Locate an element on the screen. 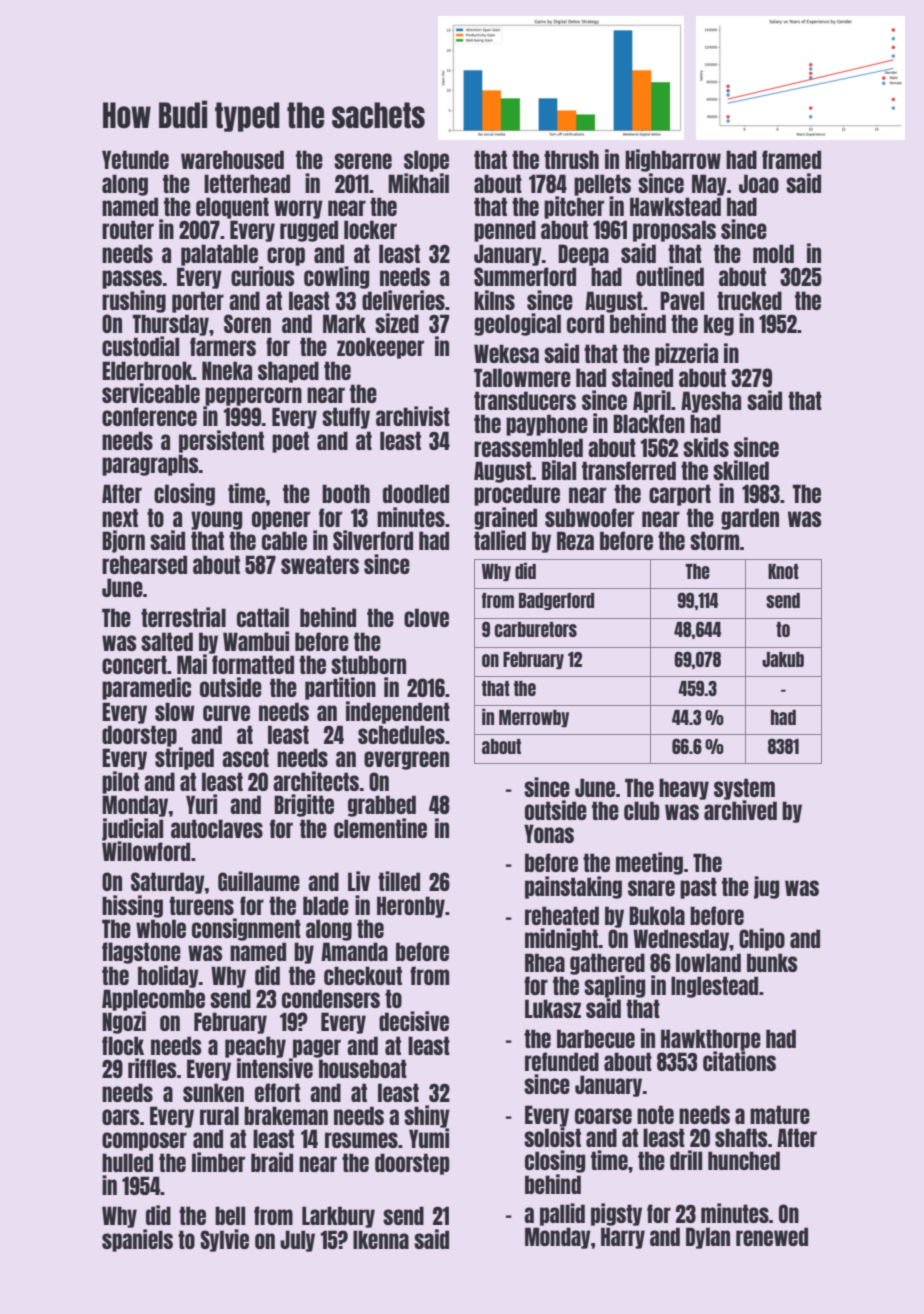 This screenshot has width=924, height=1314. Ikenna is located at coordinates (381, 1239).
